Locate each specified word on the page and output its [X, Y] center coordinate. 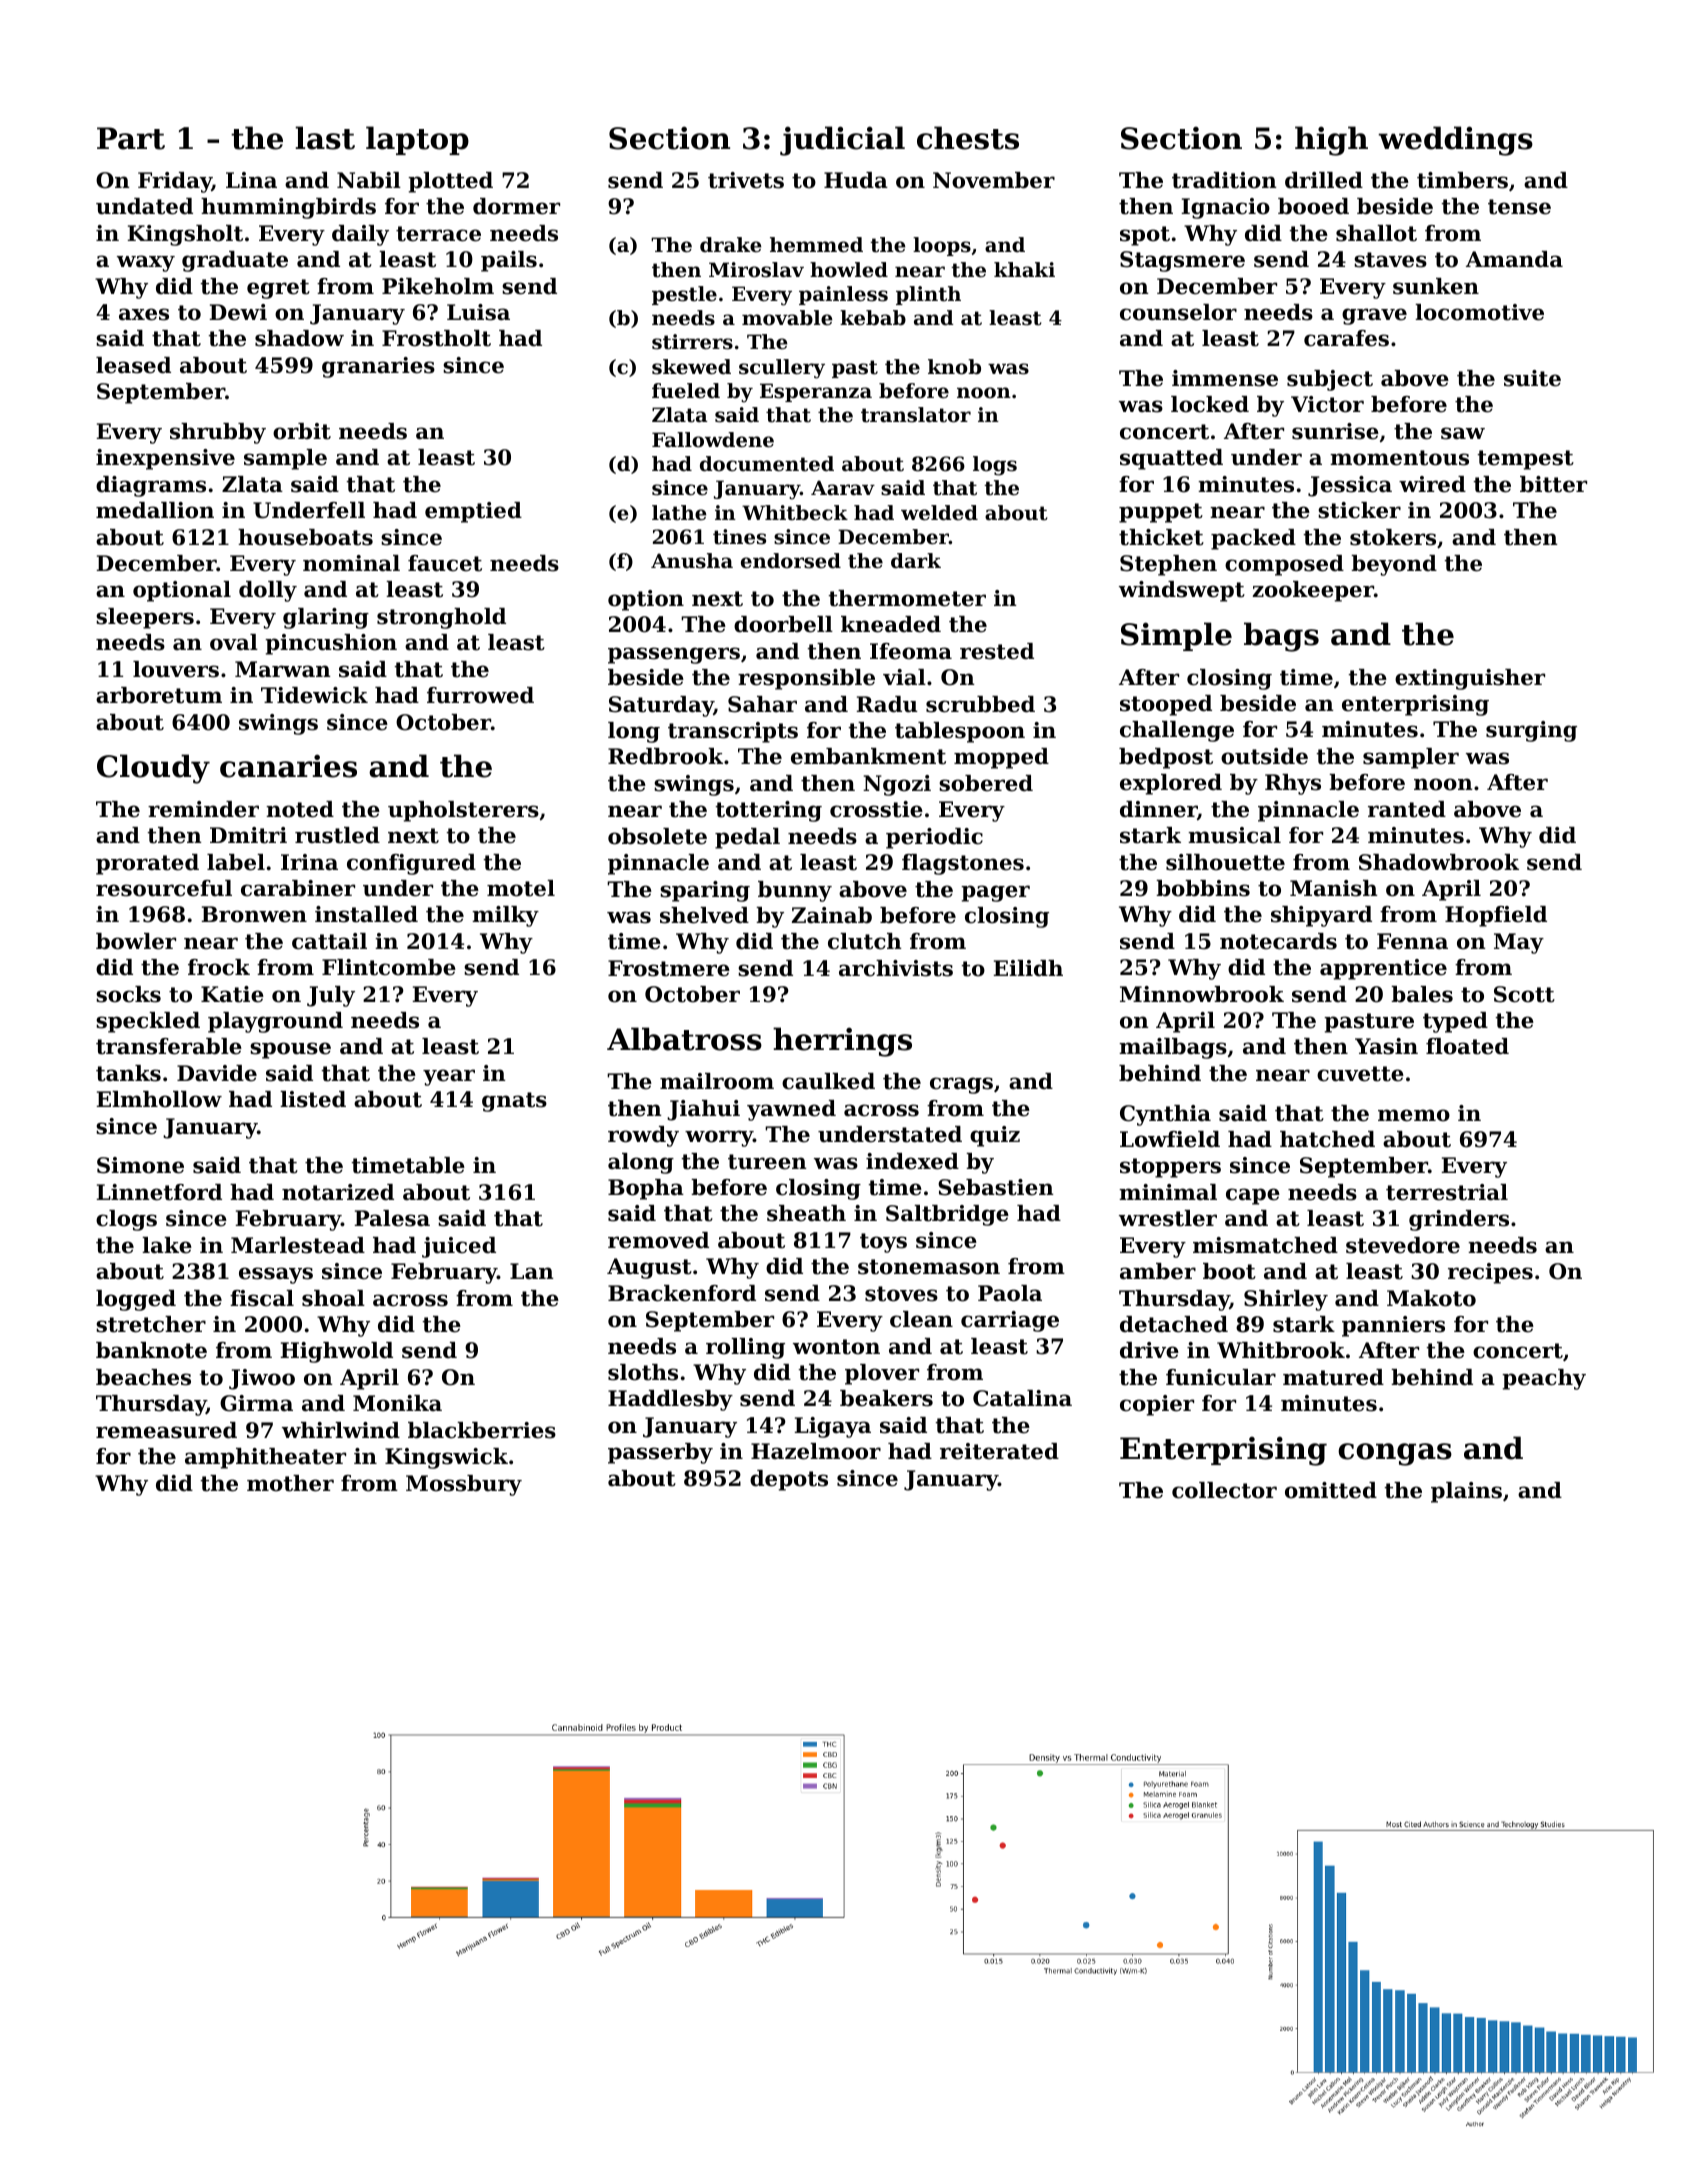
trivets [746, 180]
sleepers [145, 618]
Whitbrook [1281, 1350]
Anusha [692, 561]
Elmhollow [159, 1099]
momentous [1399, 458]
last [325, 138]
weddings [1455, 141]
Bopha [646, 1189]
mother [290, 1483]
